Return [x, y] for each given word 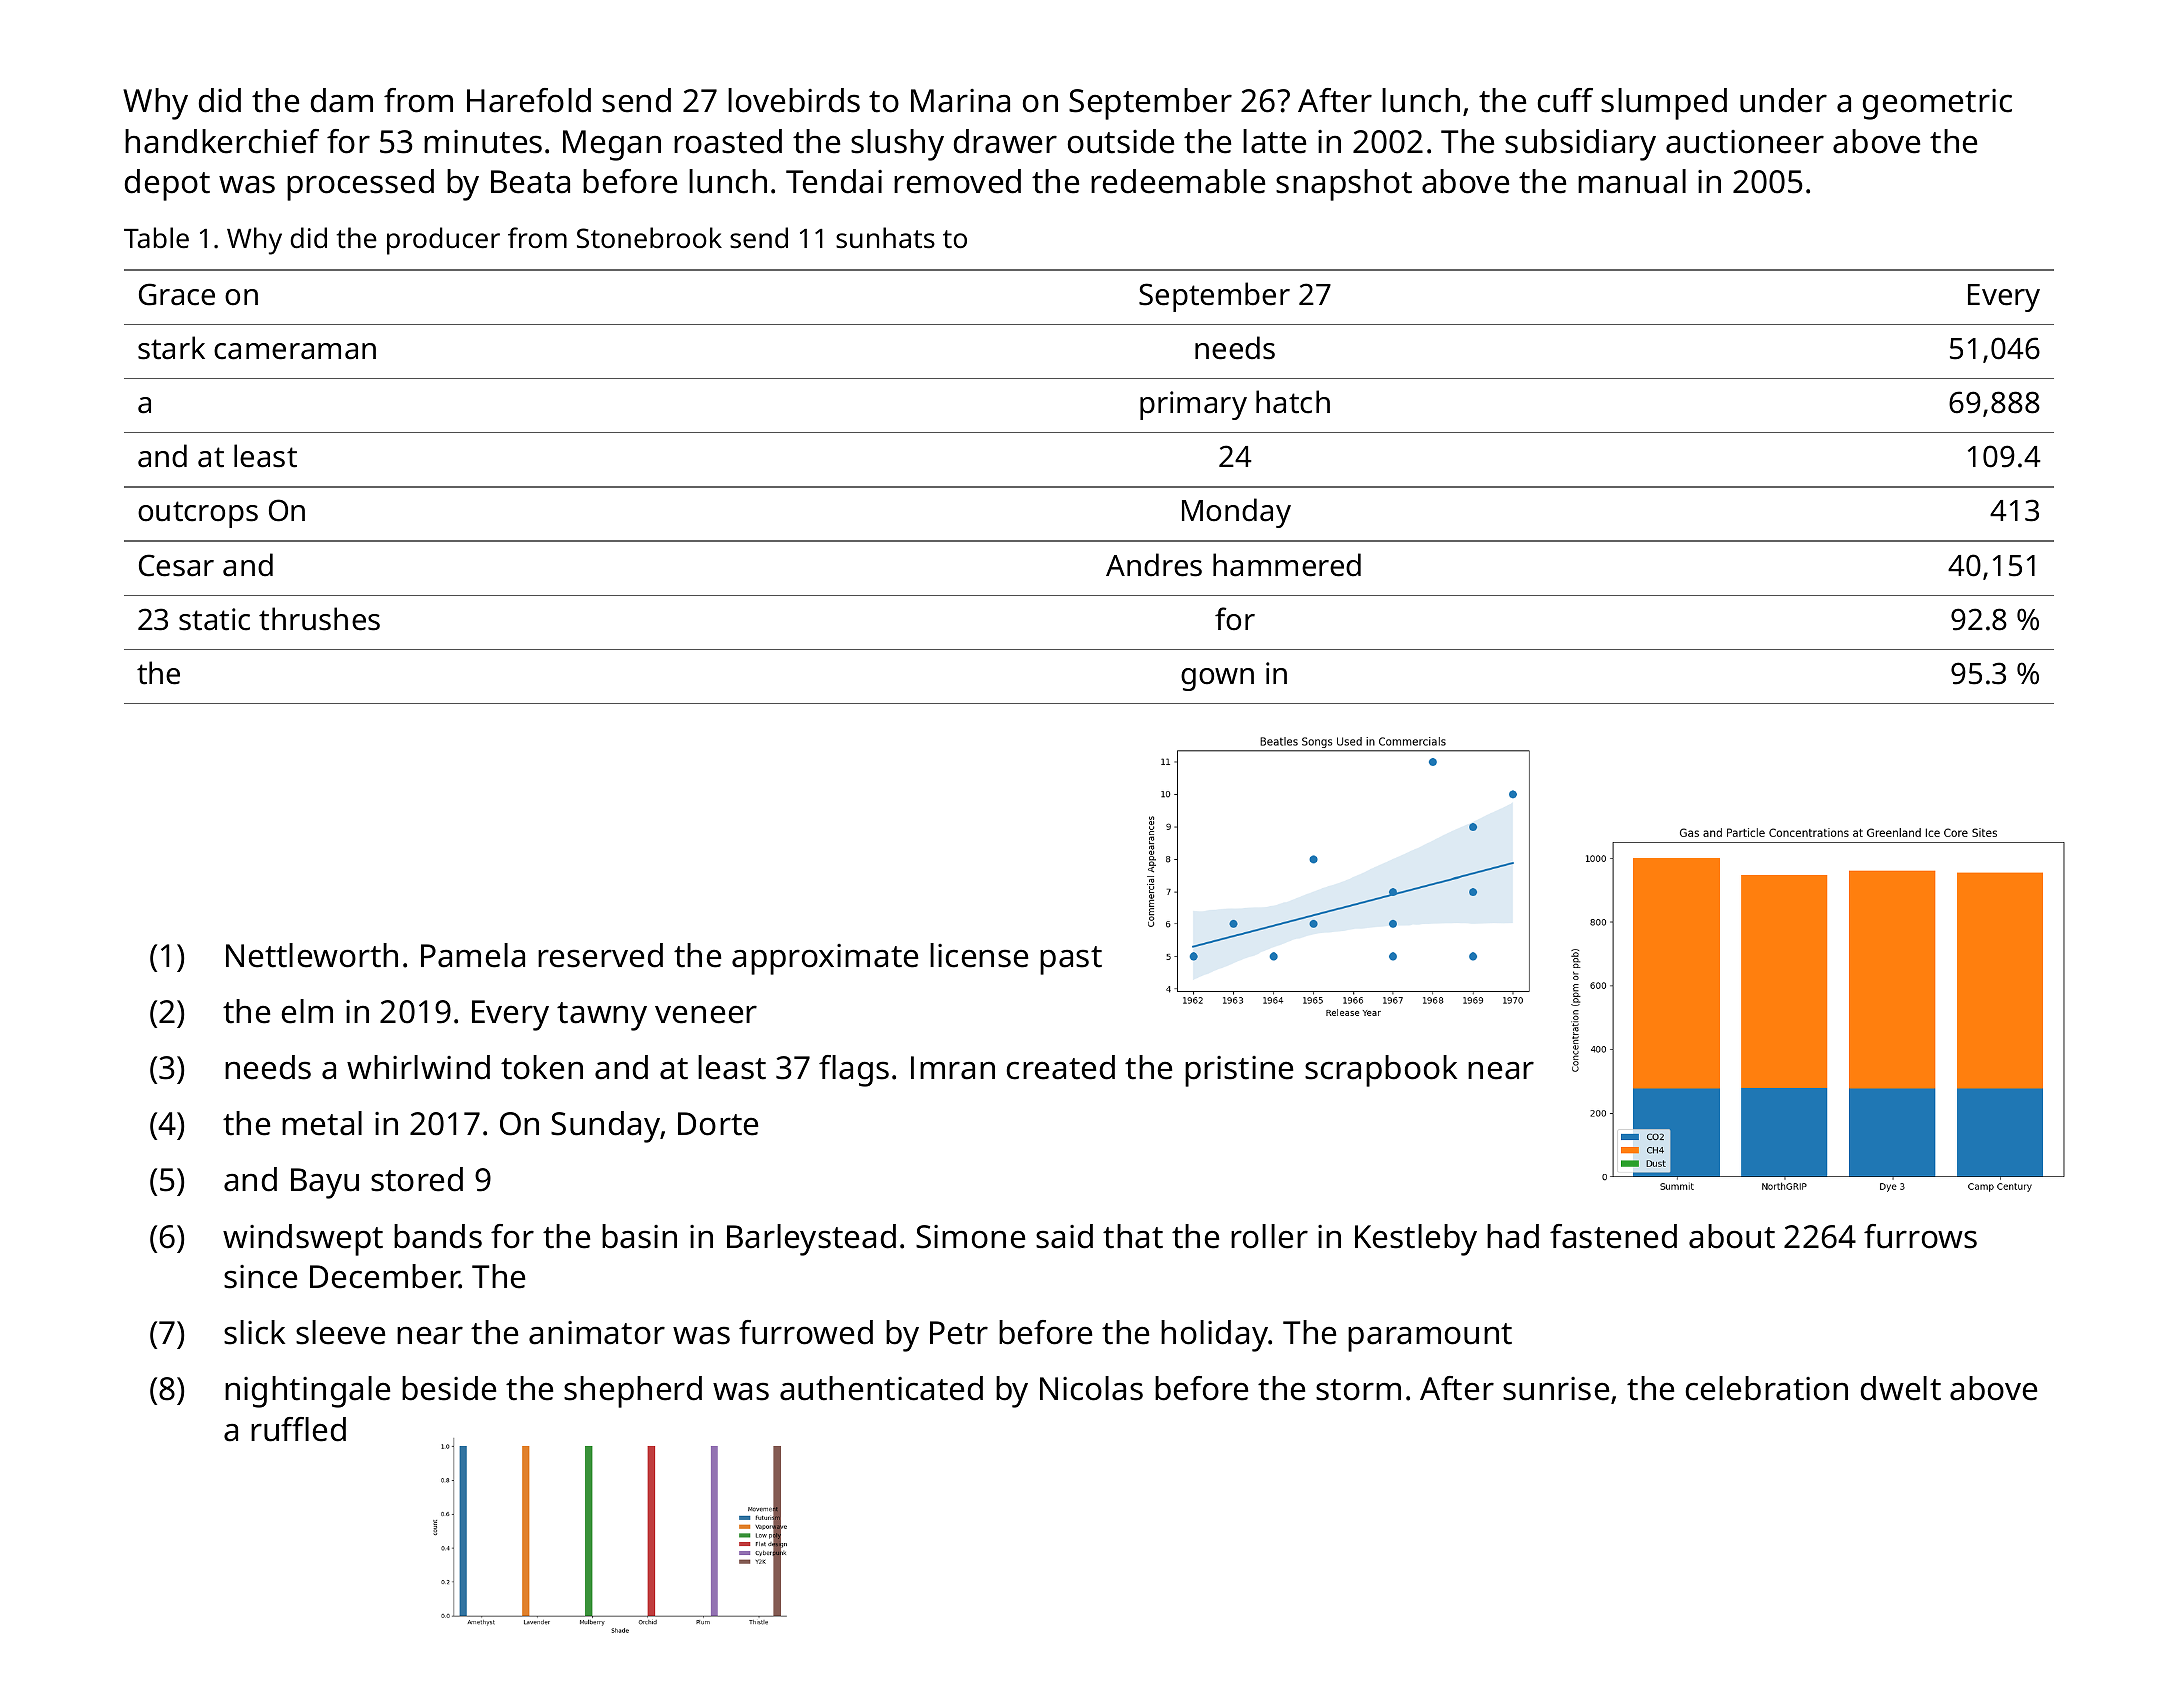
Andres [1154, 565]
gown [1217, 679]
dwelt [1901, 1388]
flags [854, 1071]
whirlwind [418, 1067]
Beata [530, 182]
